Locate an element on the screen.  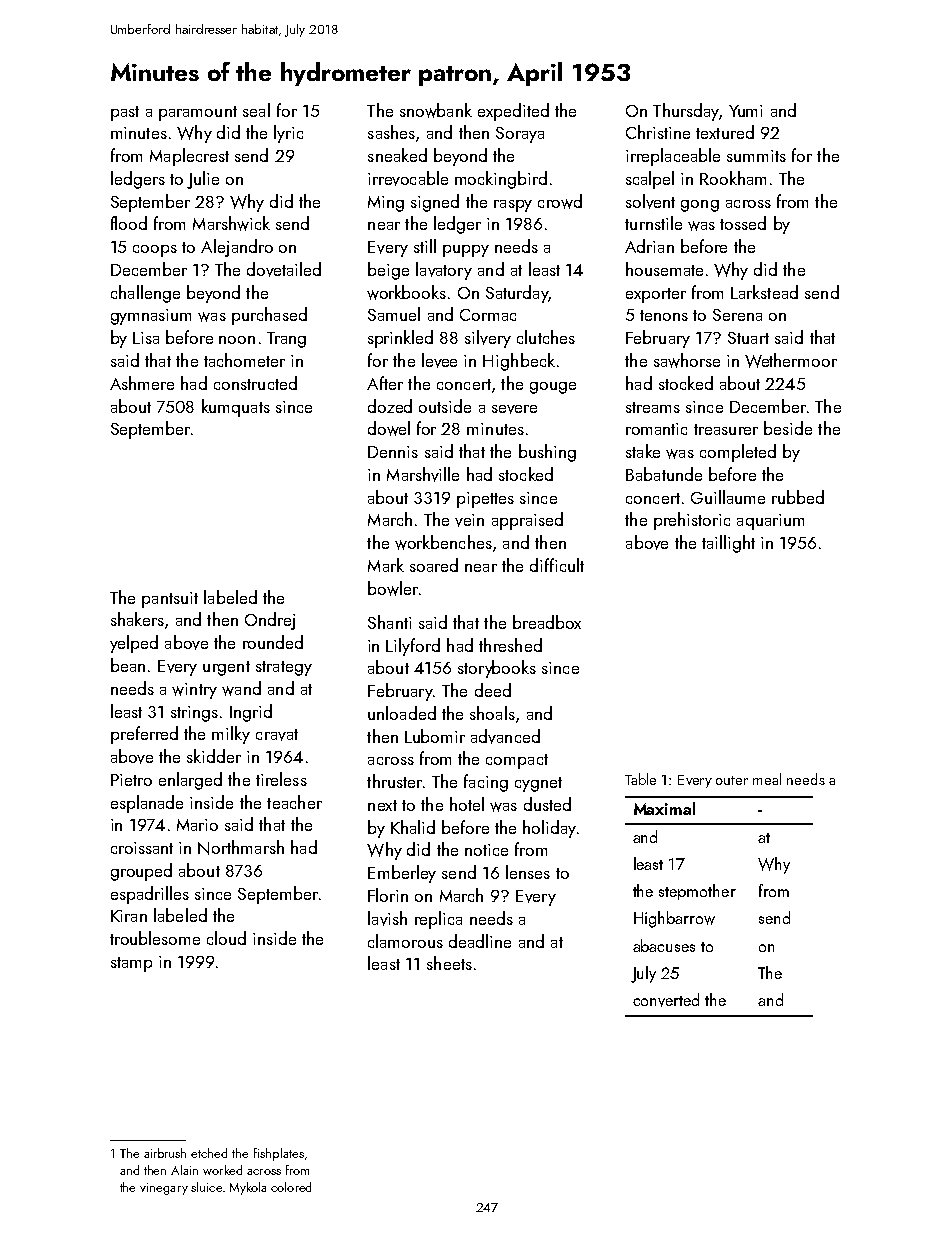
colored is located at coordinates (291, 1187).
